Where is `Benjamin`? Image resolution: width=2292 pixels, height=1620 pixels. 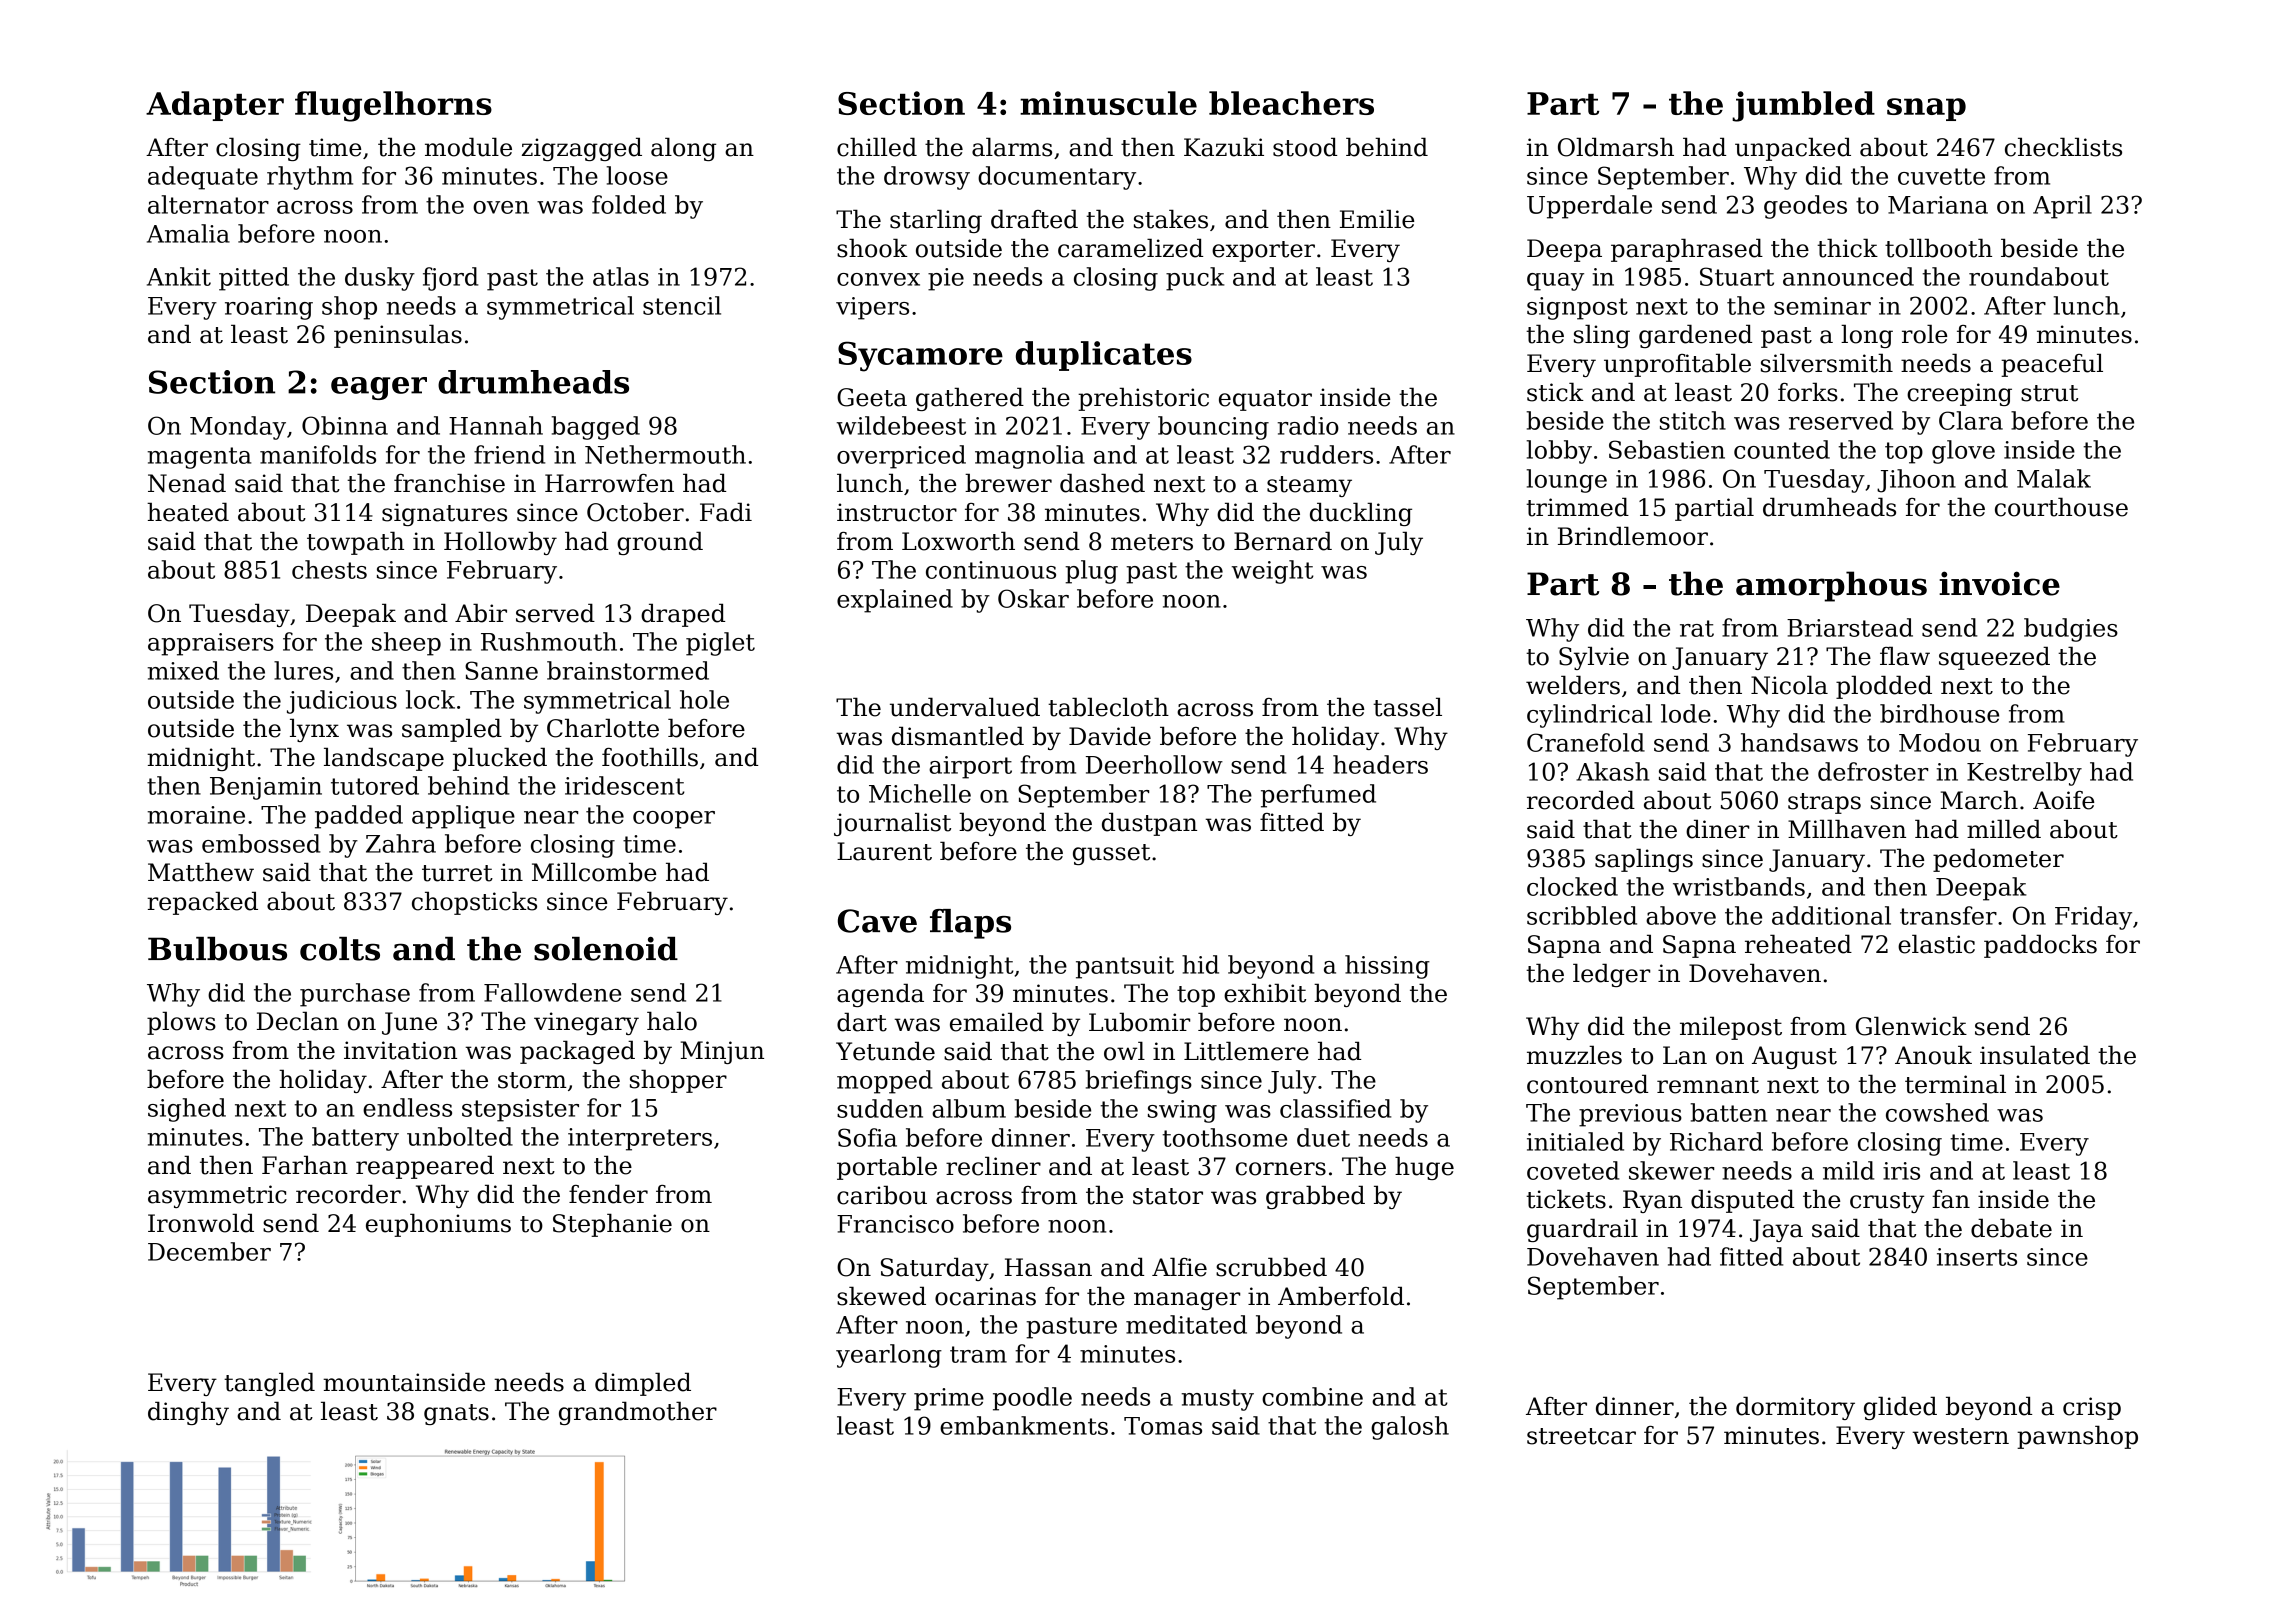
Benjamin is located at coordinates (266, 788).
